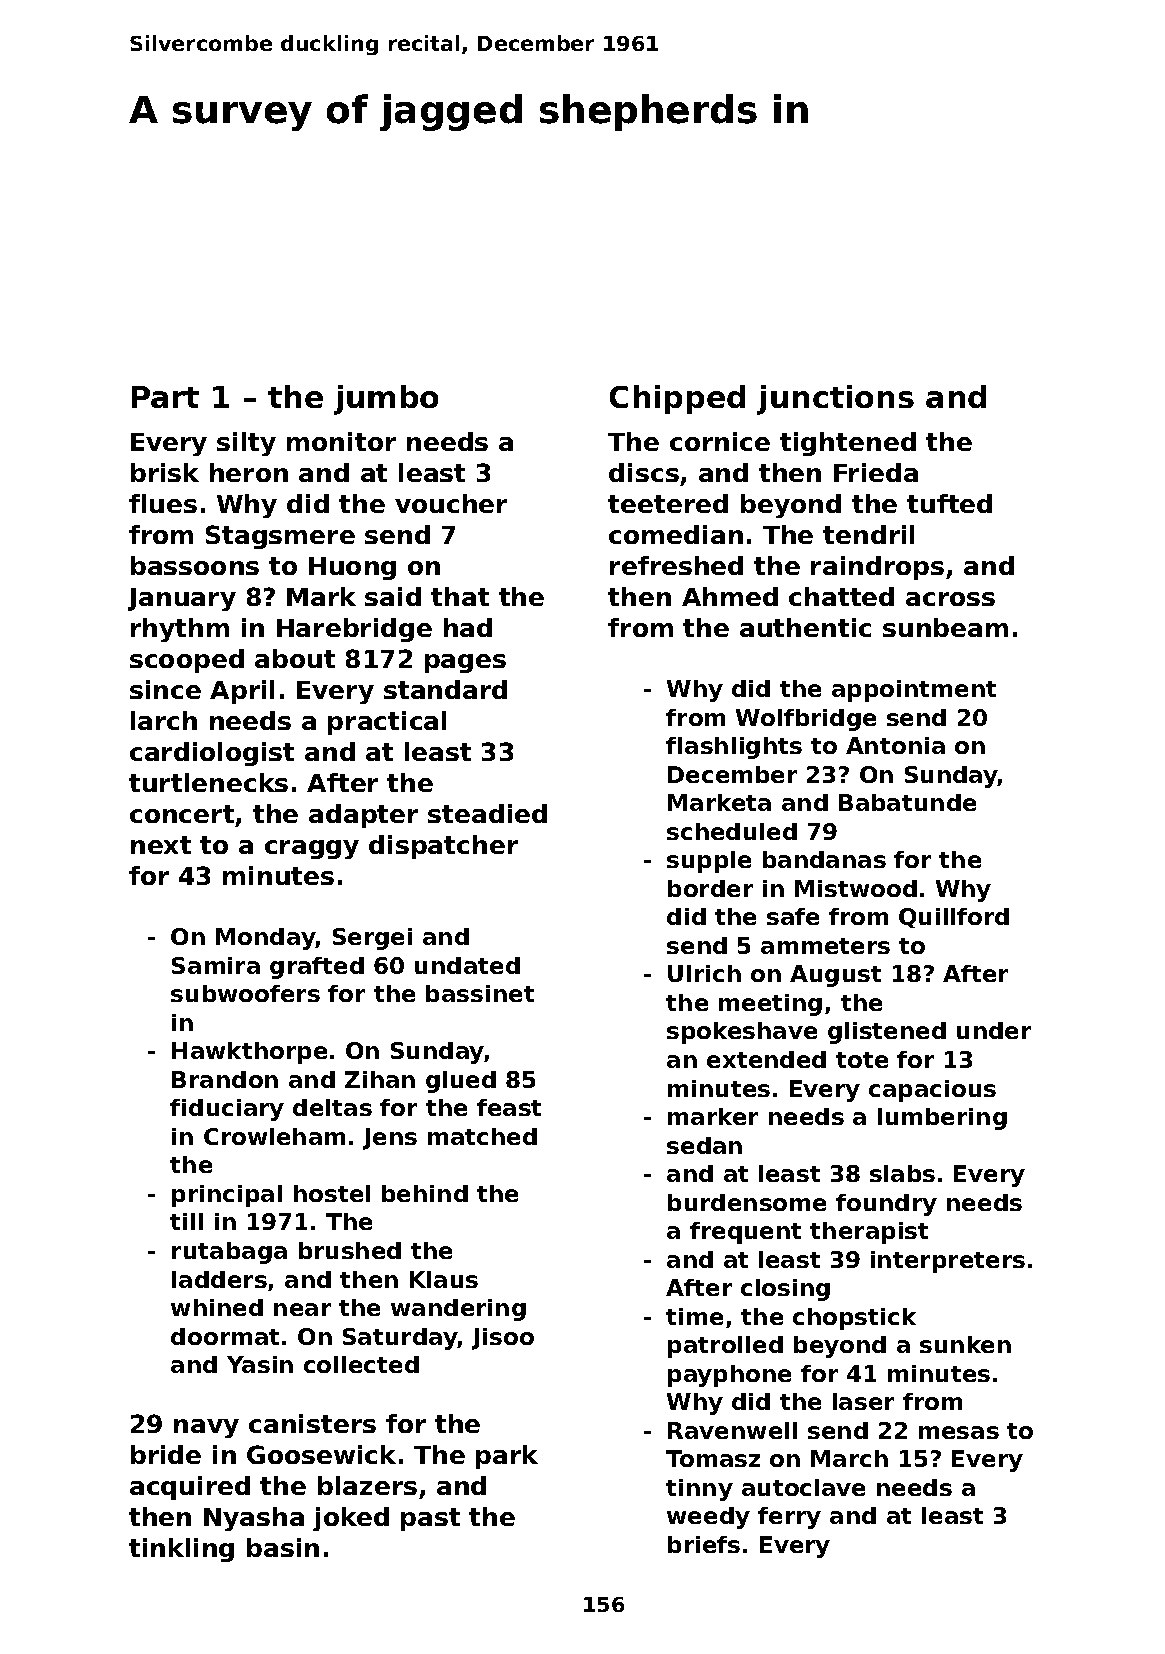  What do you see at coordinates (480, 993) in the page?
I see `bassinet` at bounding box center [480, 993].
